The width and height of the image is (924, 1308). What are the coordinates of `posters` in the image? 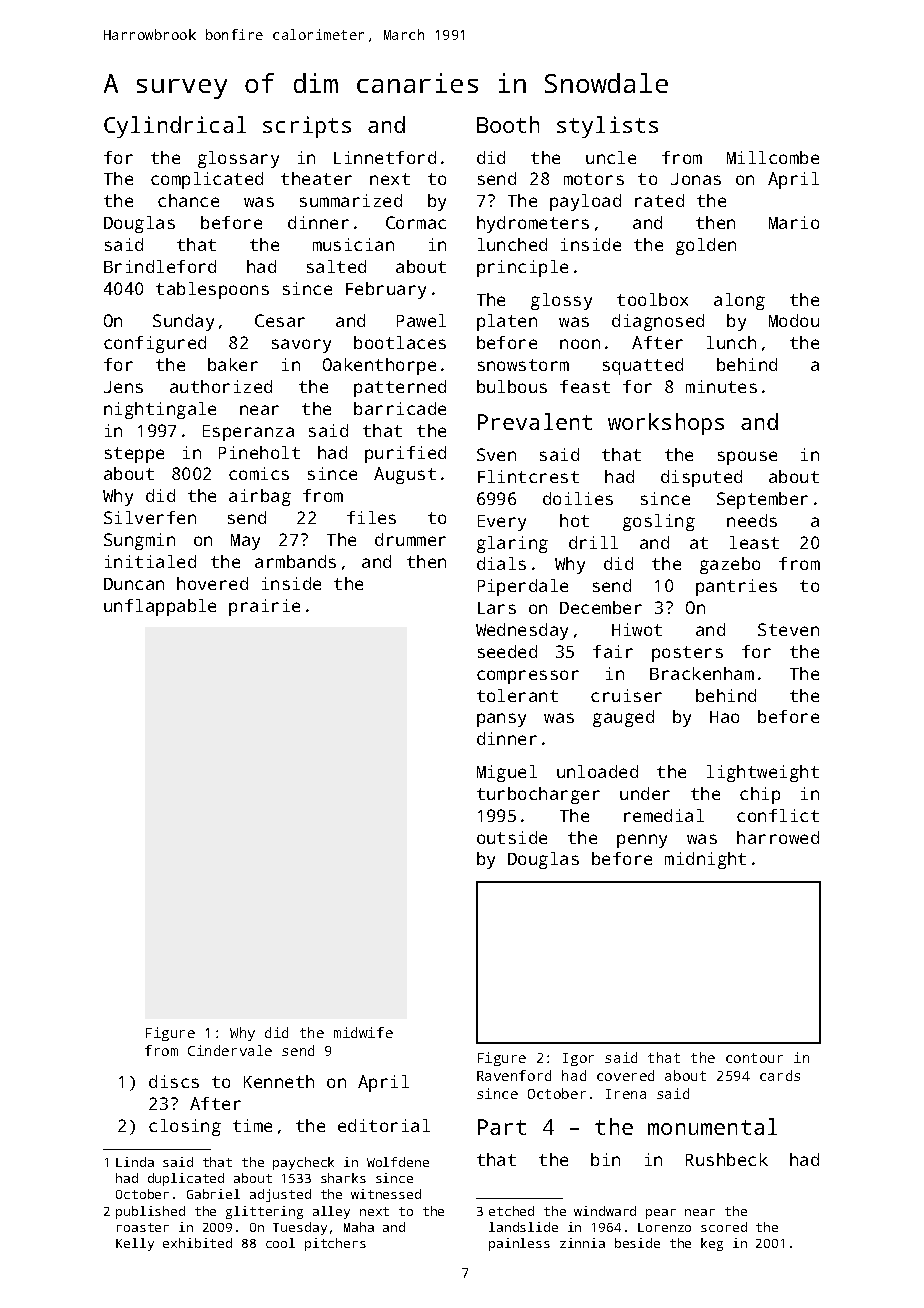 It's located at (687, 654).
